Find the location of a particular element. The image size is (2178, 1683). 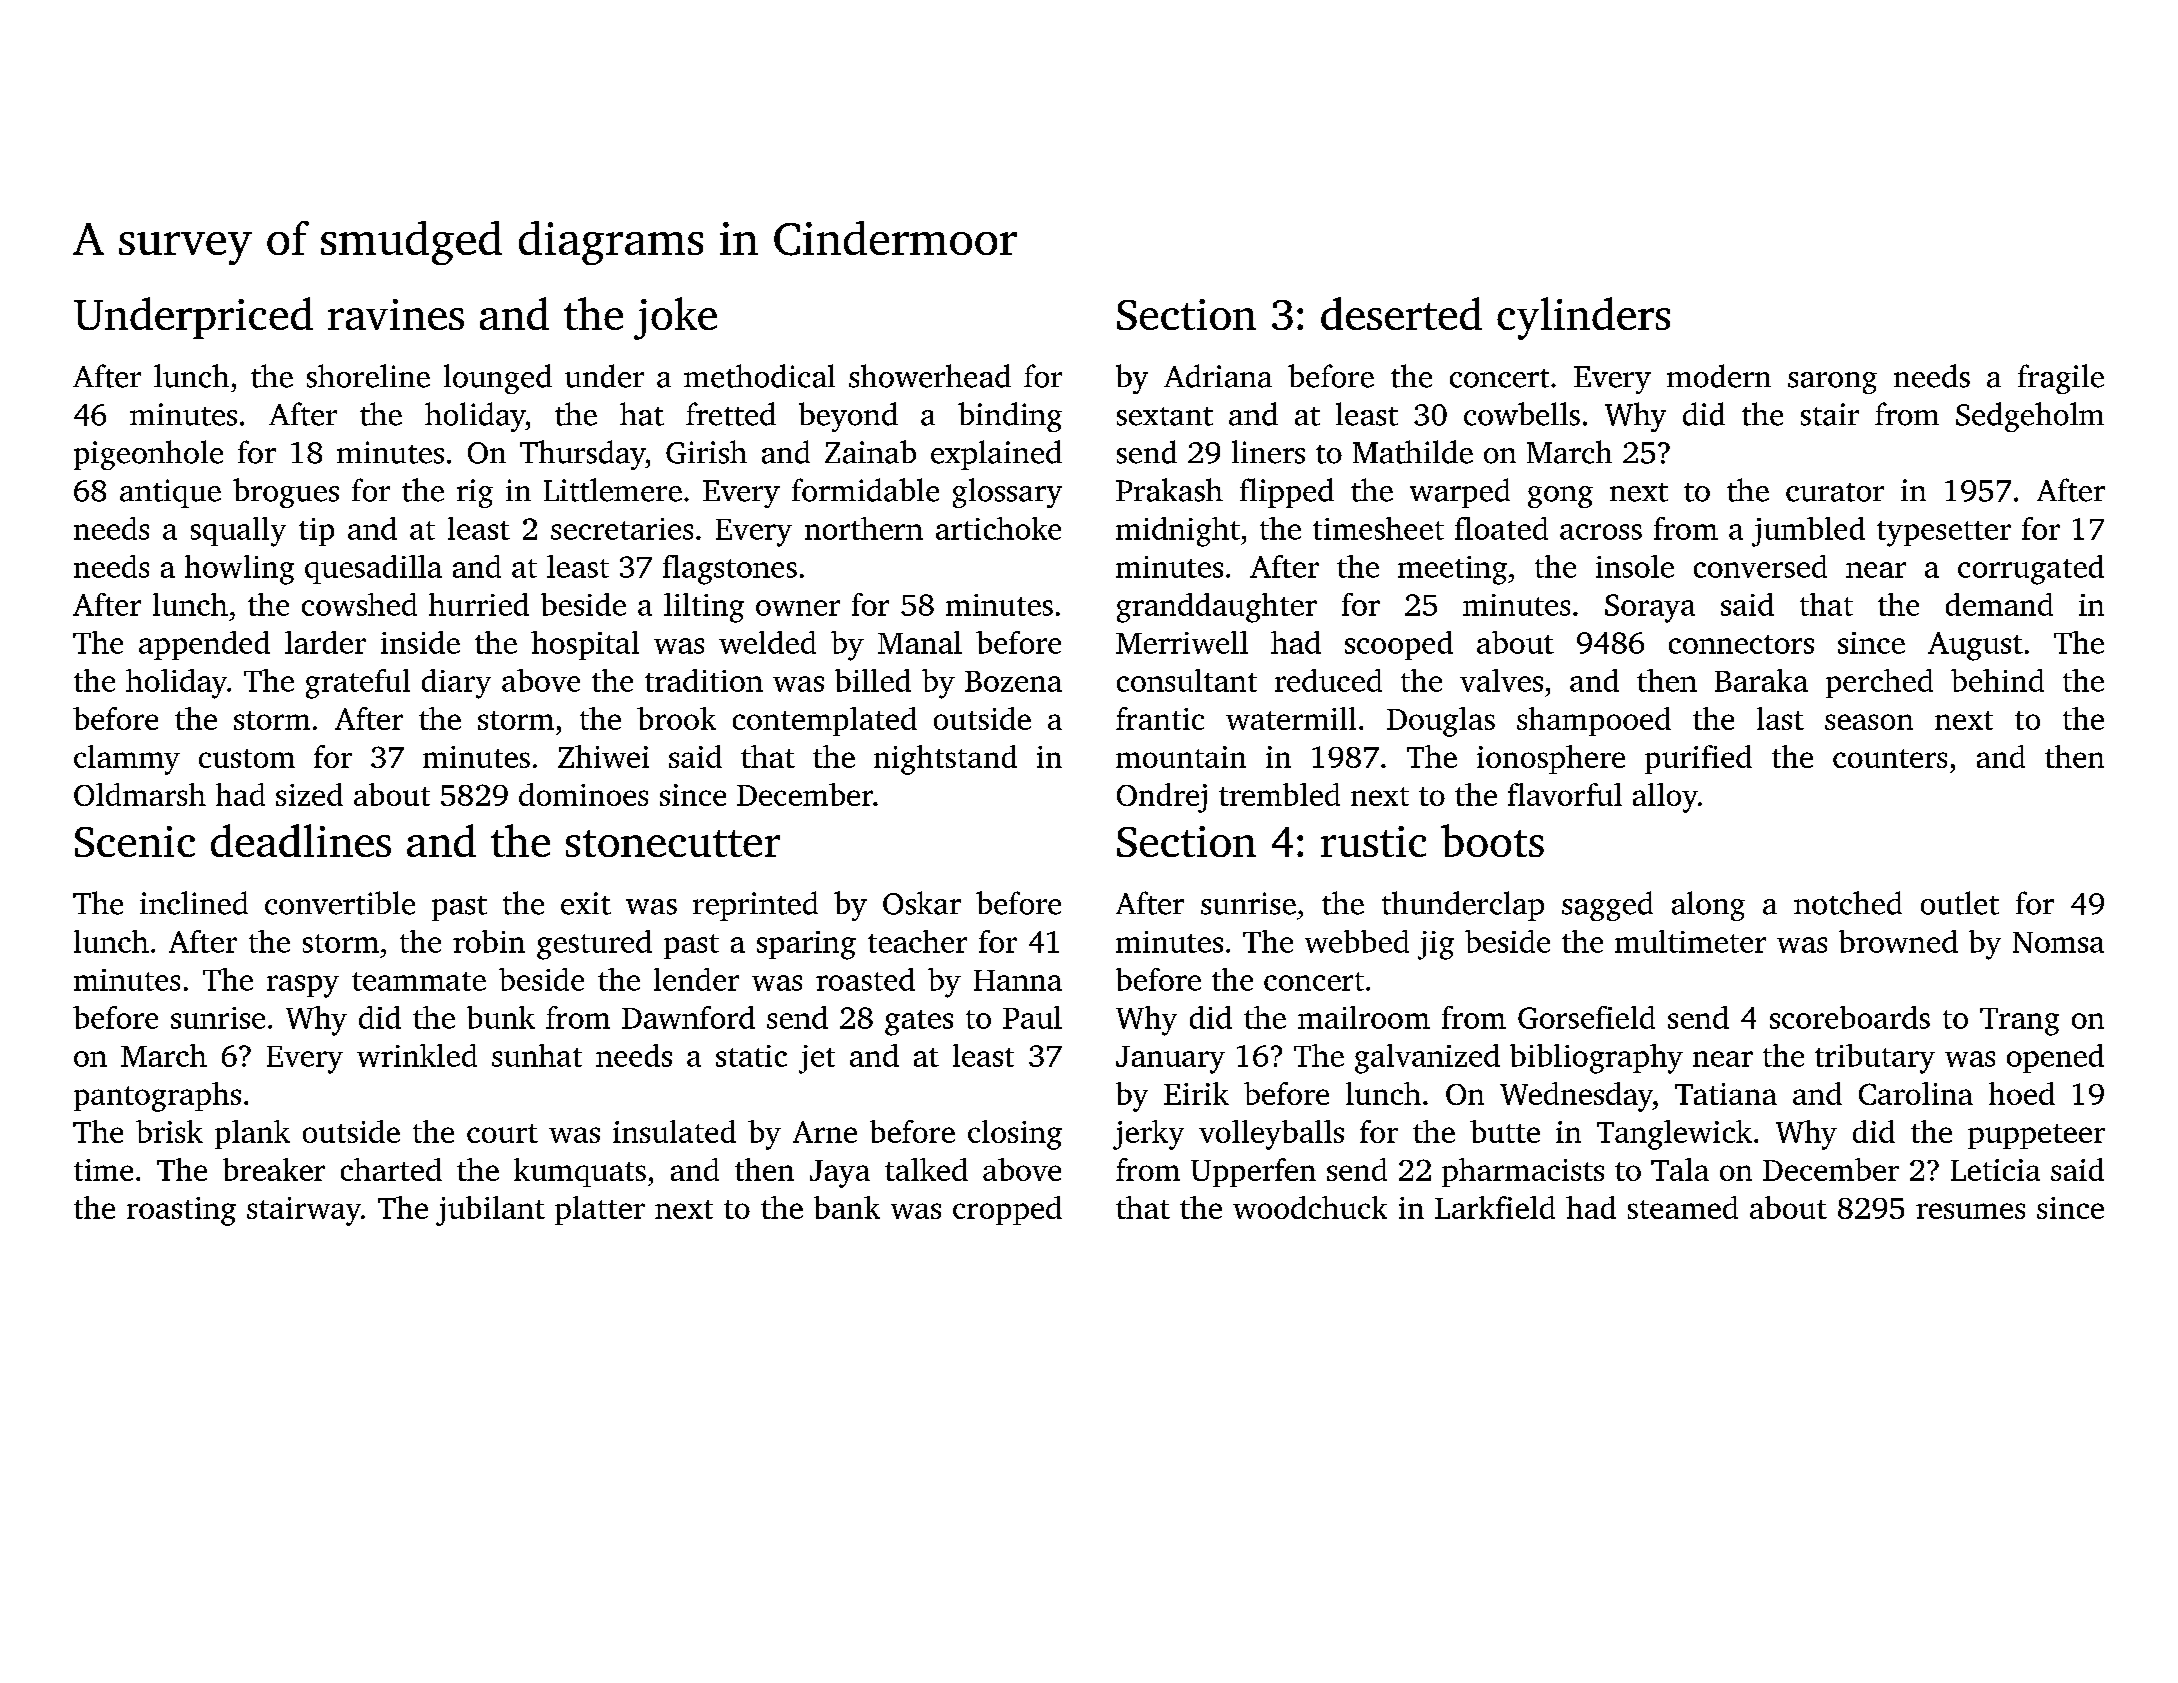

ravines is located at coordinates (396, 314).
